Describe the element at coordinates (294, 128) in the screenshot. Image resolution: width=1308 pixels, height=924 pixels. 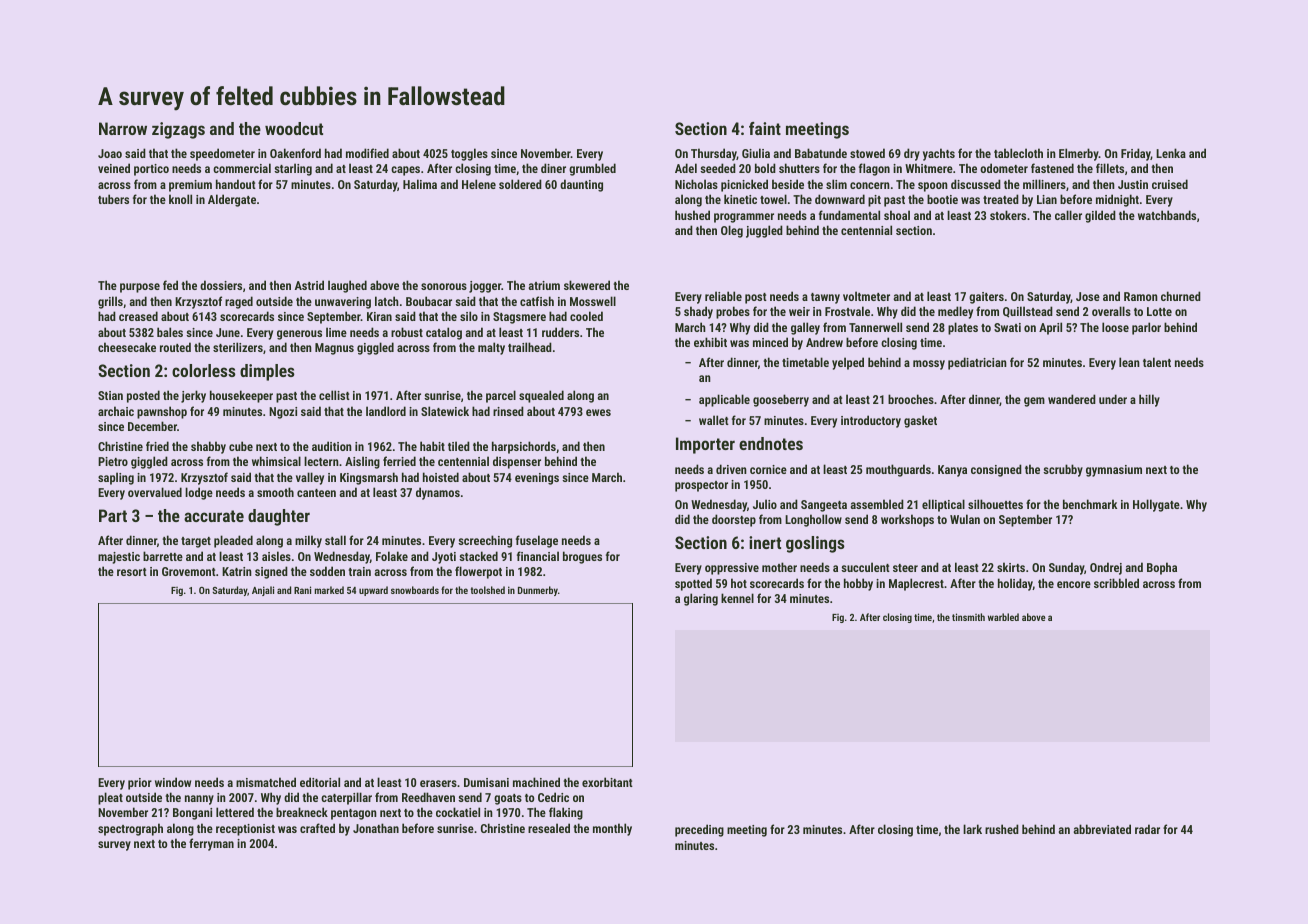
I see `woodcut` at that location.
